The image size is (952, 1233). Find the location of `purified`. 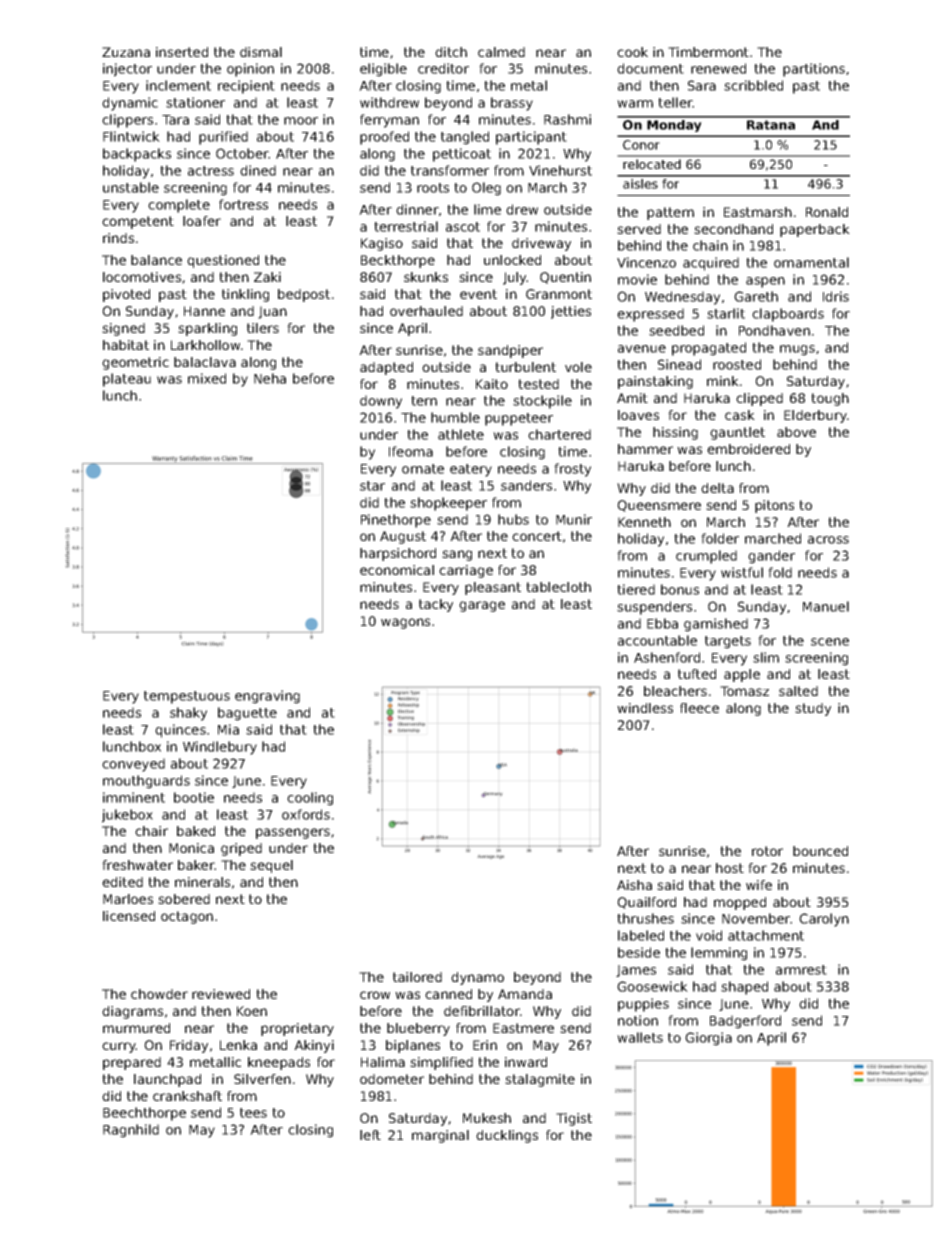

purified is located at coordinates (223, 138).
